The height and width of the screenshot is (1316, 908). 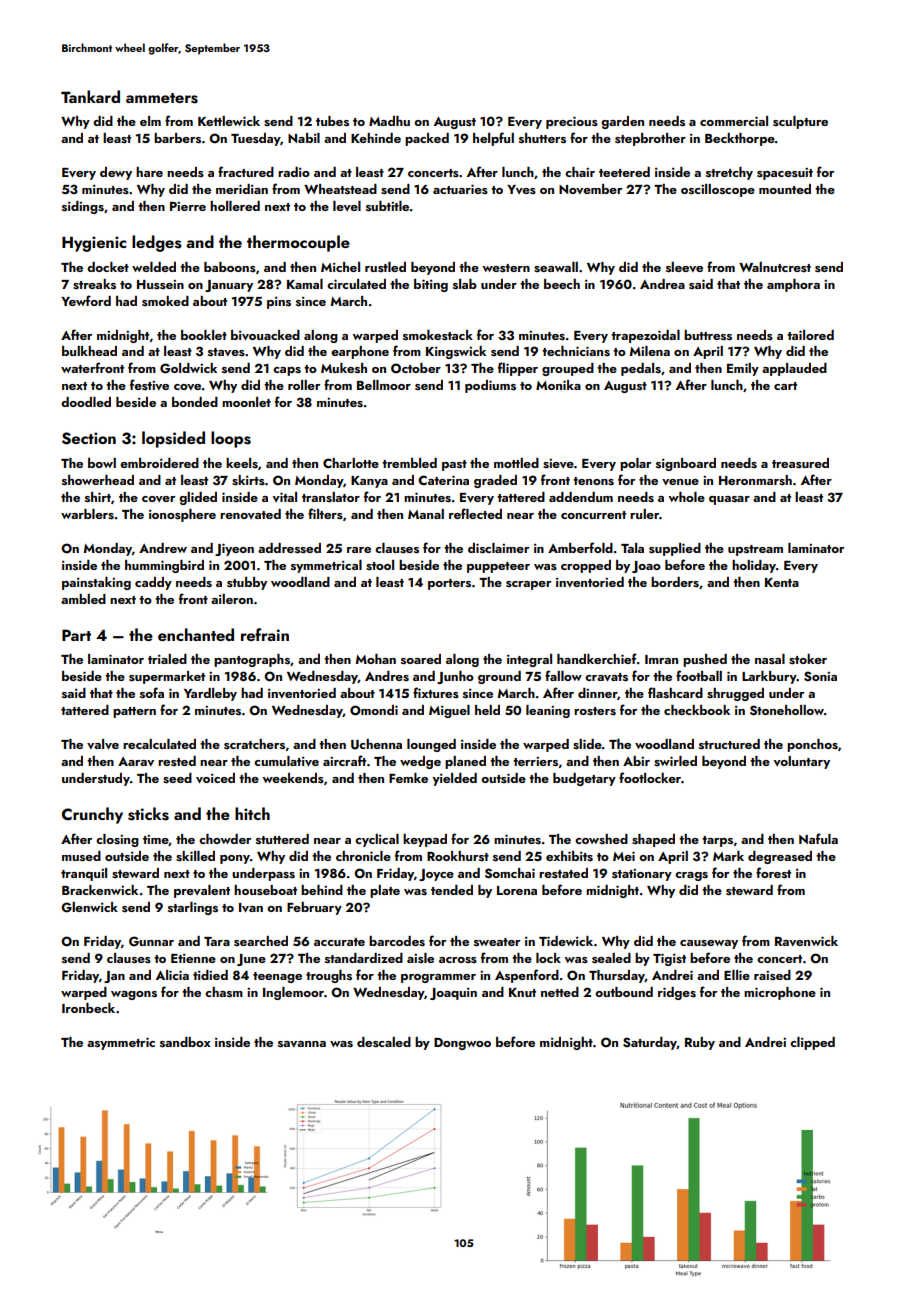 I want to click on Dongwoo, so click(x=462, y=1043).
